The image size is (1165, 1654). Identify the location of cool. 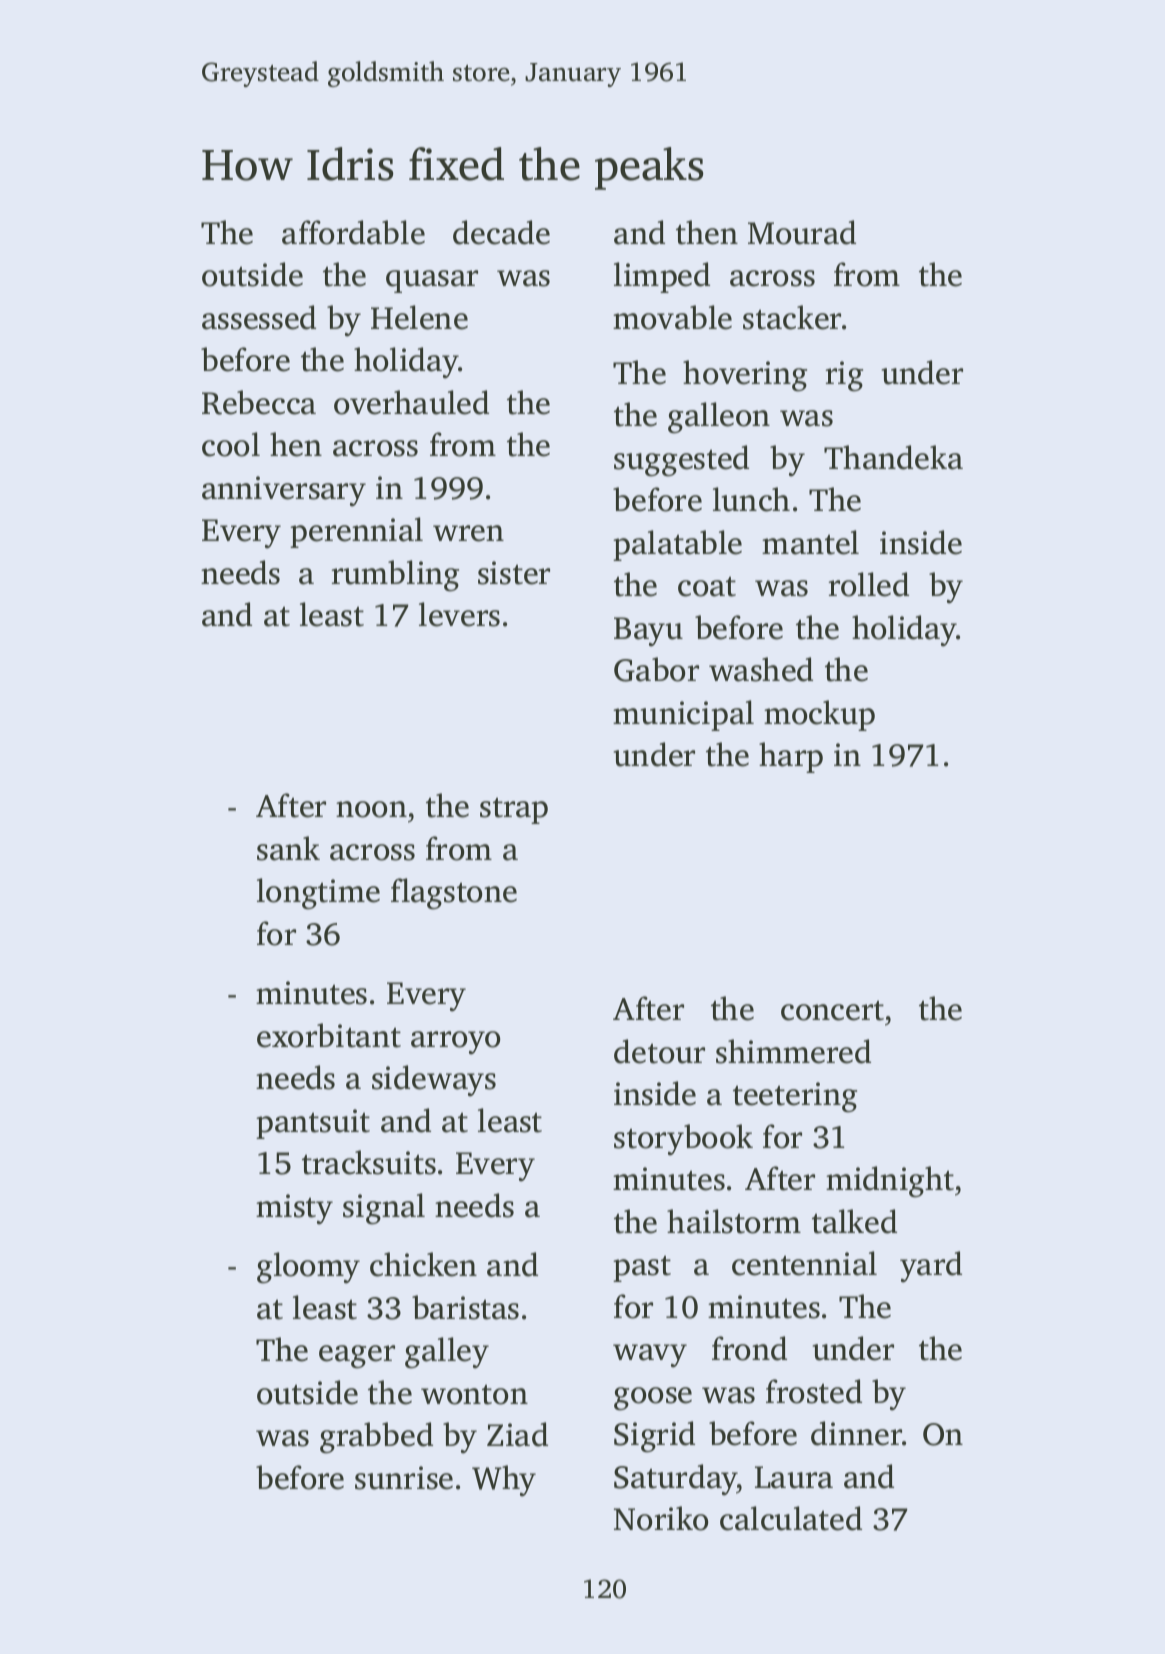
(231, 444).
